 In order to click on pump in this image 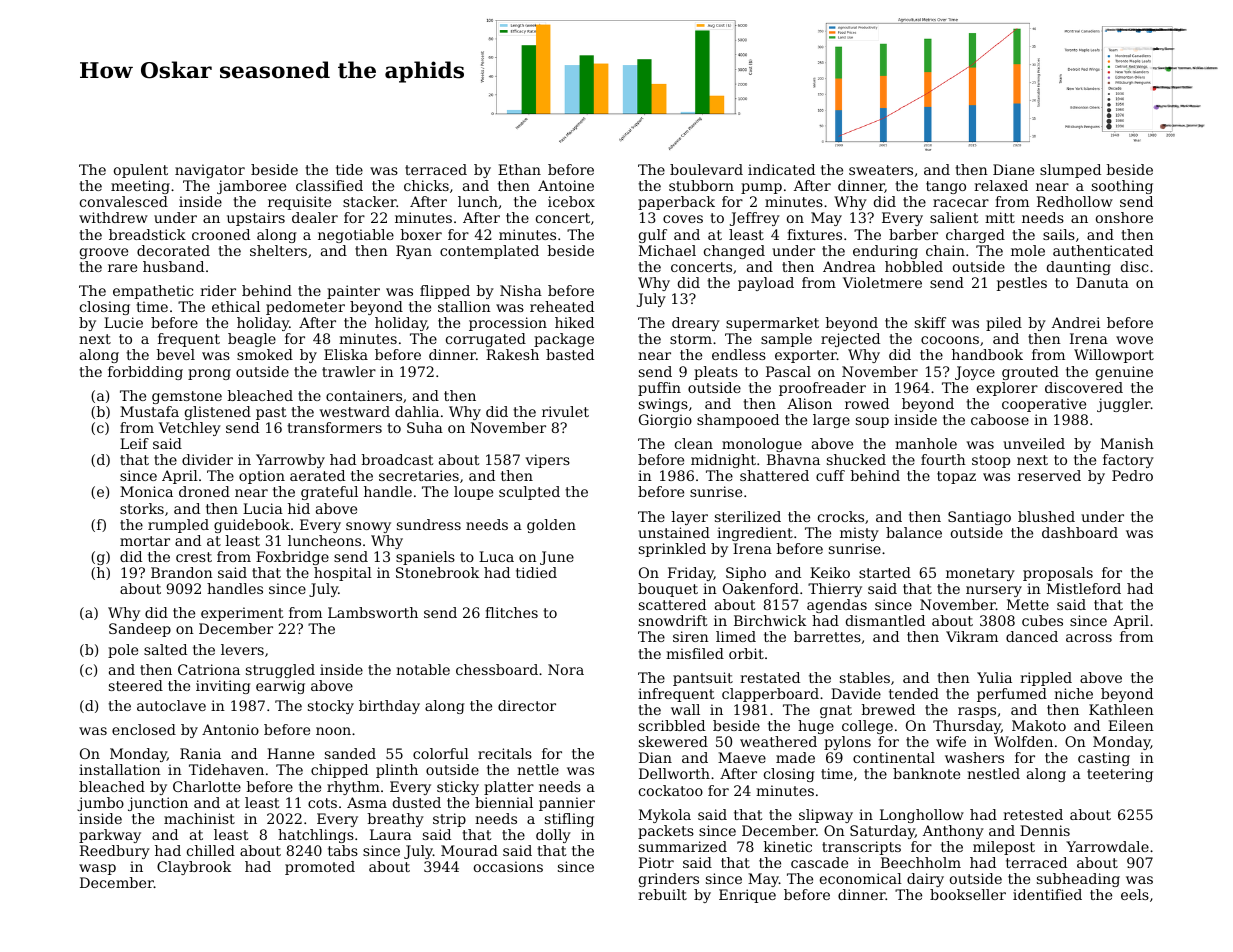, I will do `click(761, 188)`.
